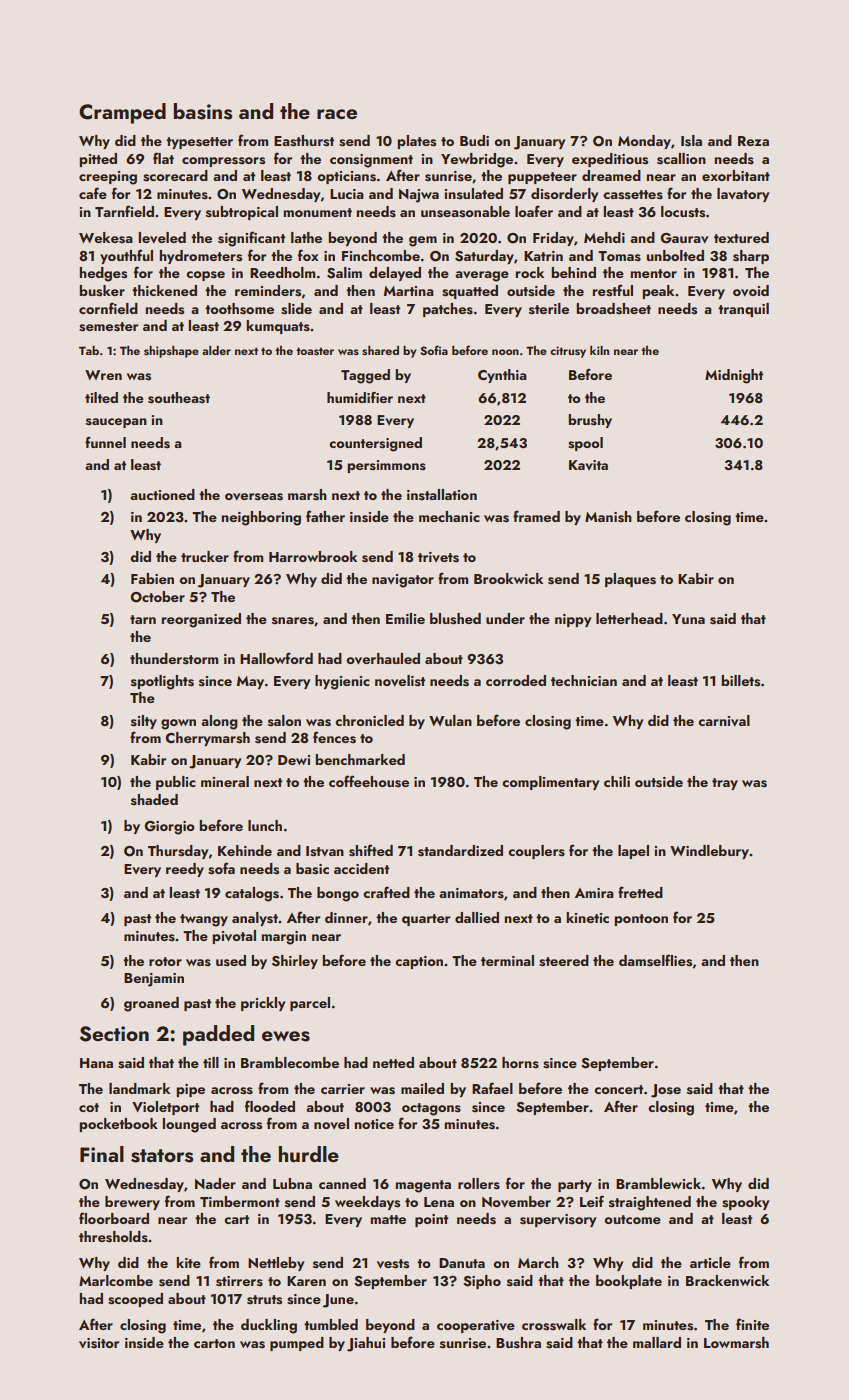  Describe the element at coordinates (360, 759) in the screenshot. I see `benchmarked` at that location.
